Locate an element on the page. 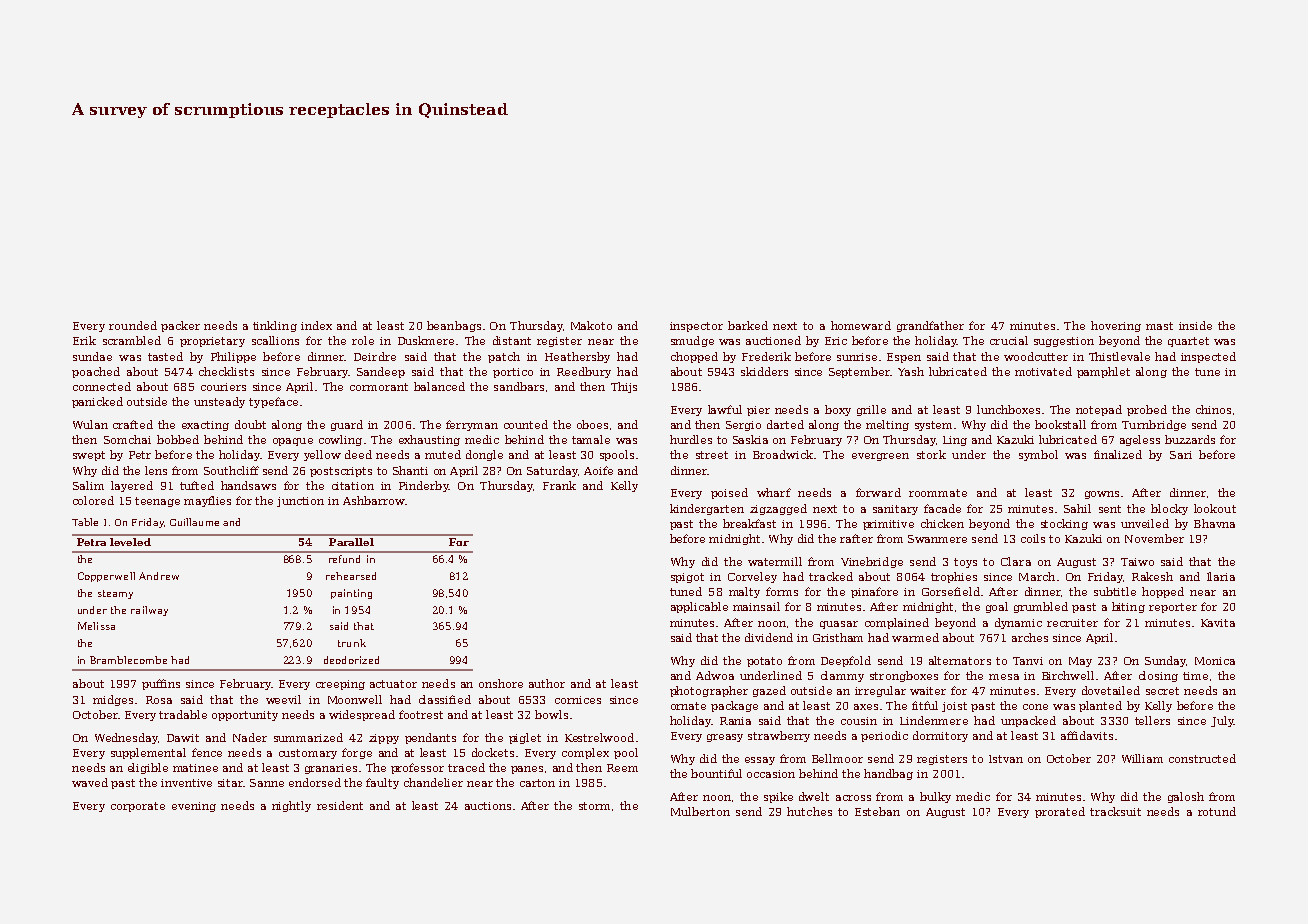  ferryman is located at coordinates (472, 425).
